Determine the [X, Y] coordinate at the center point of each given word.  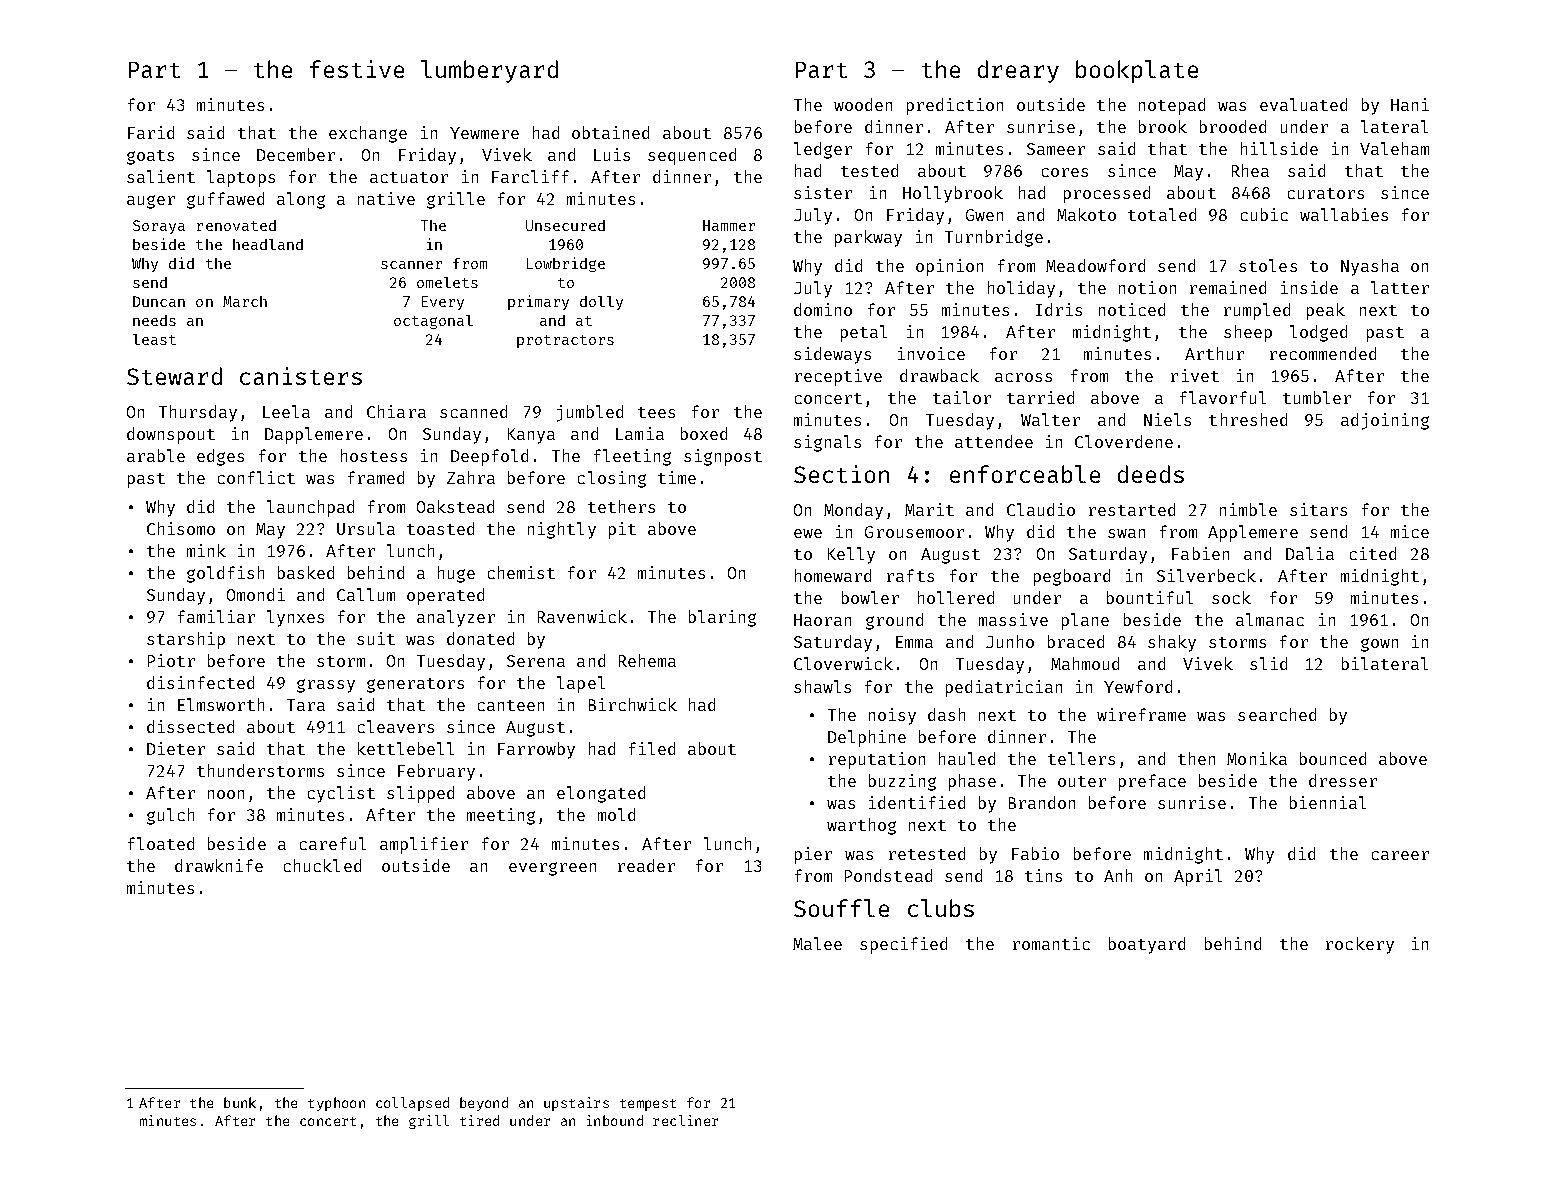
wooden [863, 104]
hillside [1279, 148]
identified [917, 802]
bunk [240, 1102]
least [154, 339]
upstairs [576, 1104]
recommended [1323, 353]
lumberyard [489, 71]
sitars [1318, 509]
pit [622, 530]
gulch [170, 816]
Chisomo [181, 528]
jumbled [590, 413]
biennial [1328, 802]
